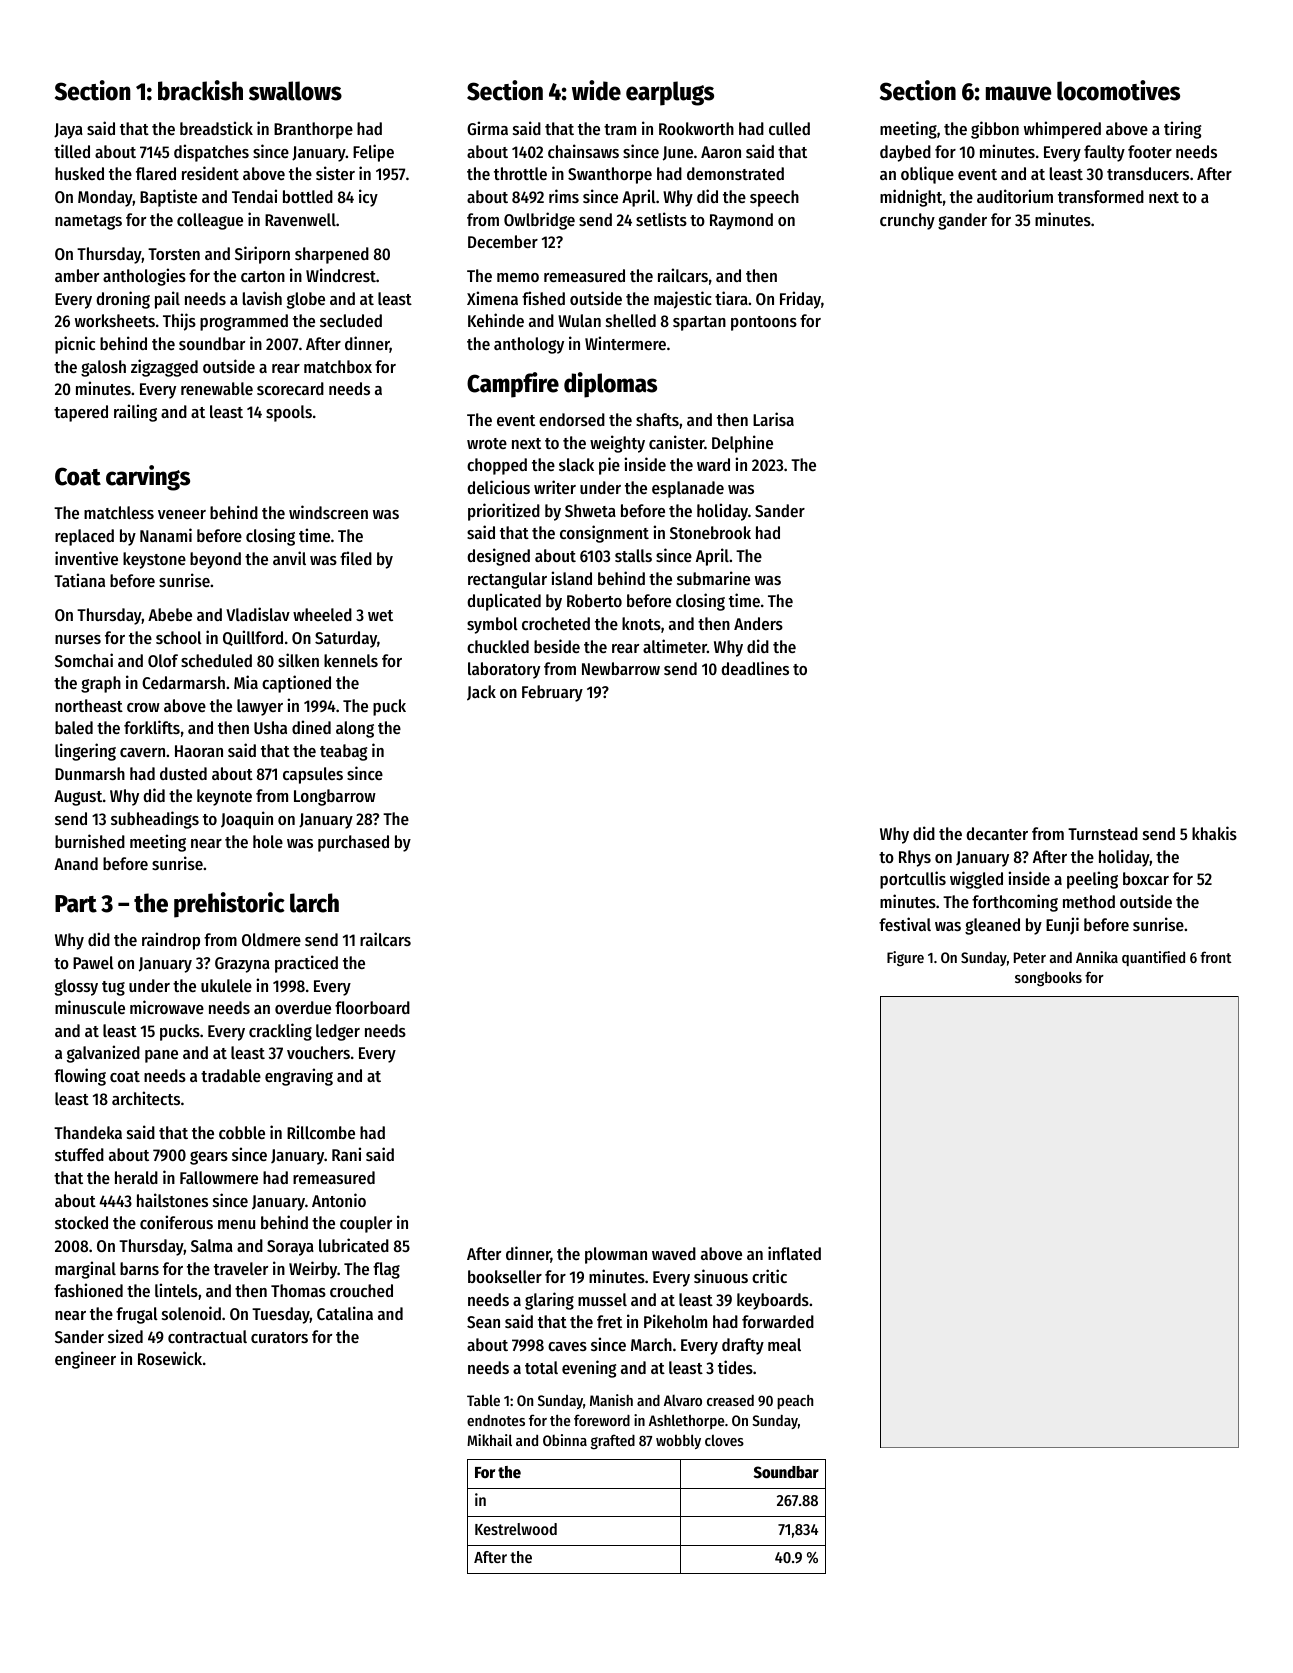 The width and height of the page is (1293, 1673). Describe the element at coordinates (905, 958) in the page. I see `Figure` at that location.
